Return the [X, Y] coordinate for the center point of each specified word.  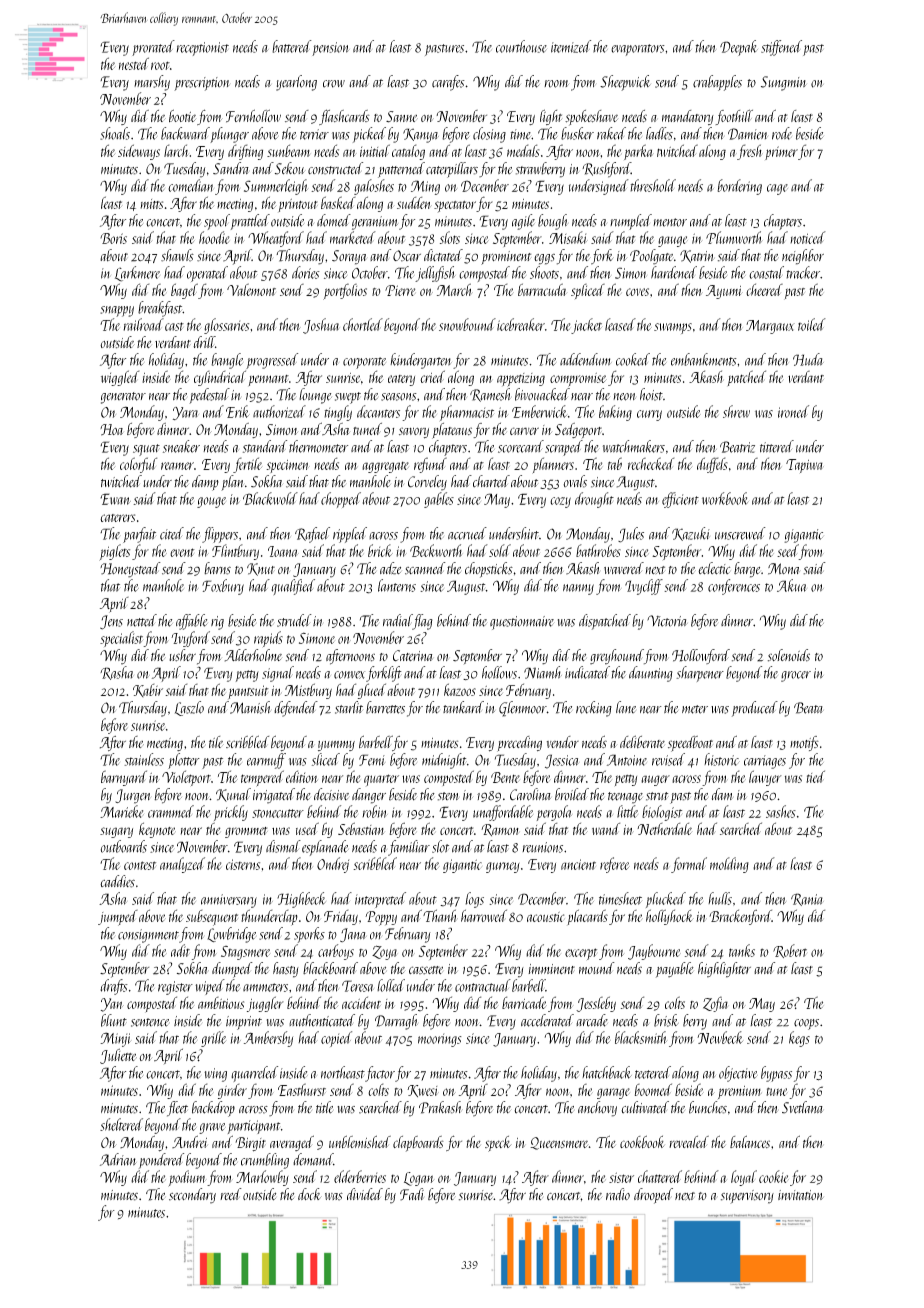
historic [722, 759]
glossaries [226, 326]
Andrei [190, 1141]
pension [331, 49]
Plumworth [734, 237]
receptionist [202, 49]
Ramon [500, 830]
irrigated [274, 796]
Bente [505, 777]
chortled [363, 324]
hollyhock [670, 917]
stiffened [781, 48]
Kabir [148, 690]
